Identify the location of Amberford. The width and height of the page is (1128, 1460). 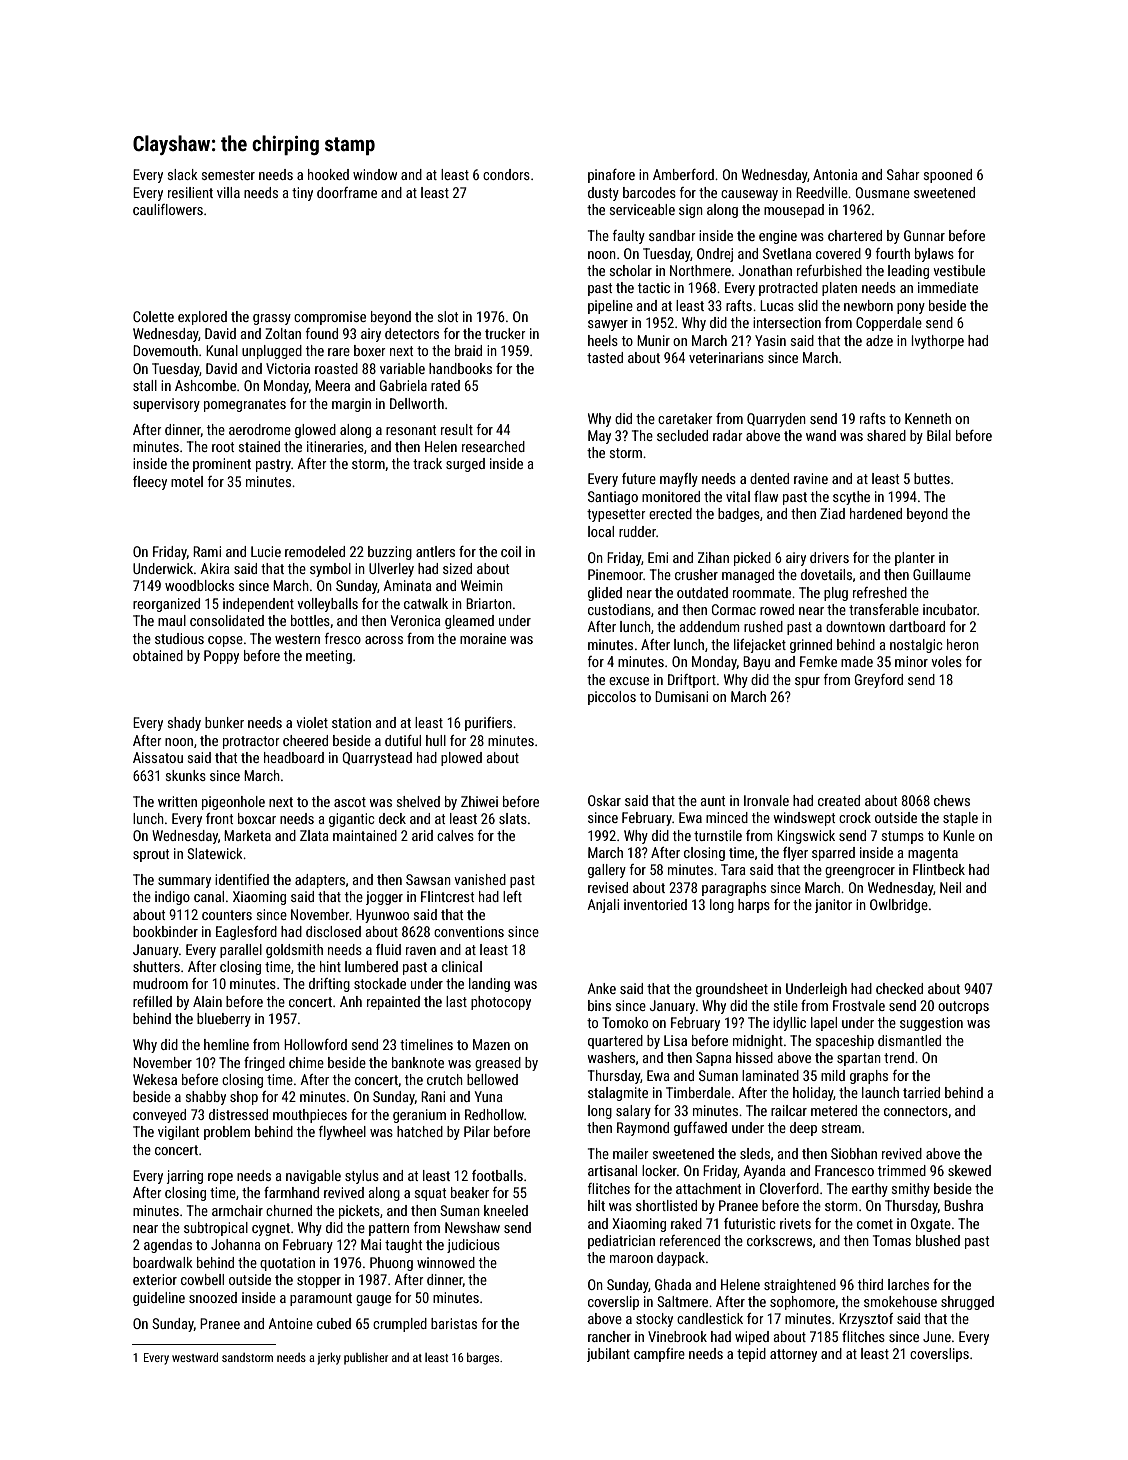
(683, 174).
